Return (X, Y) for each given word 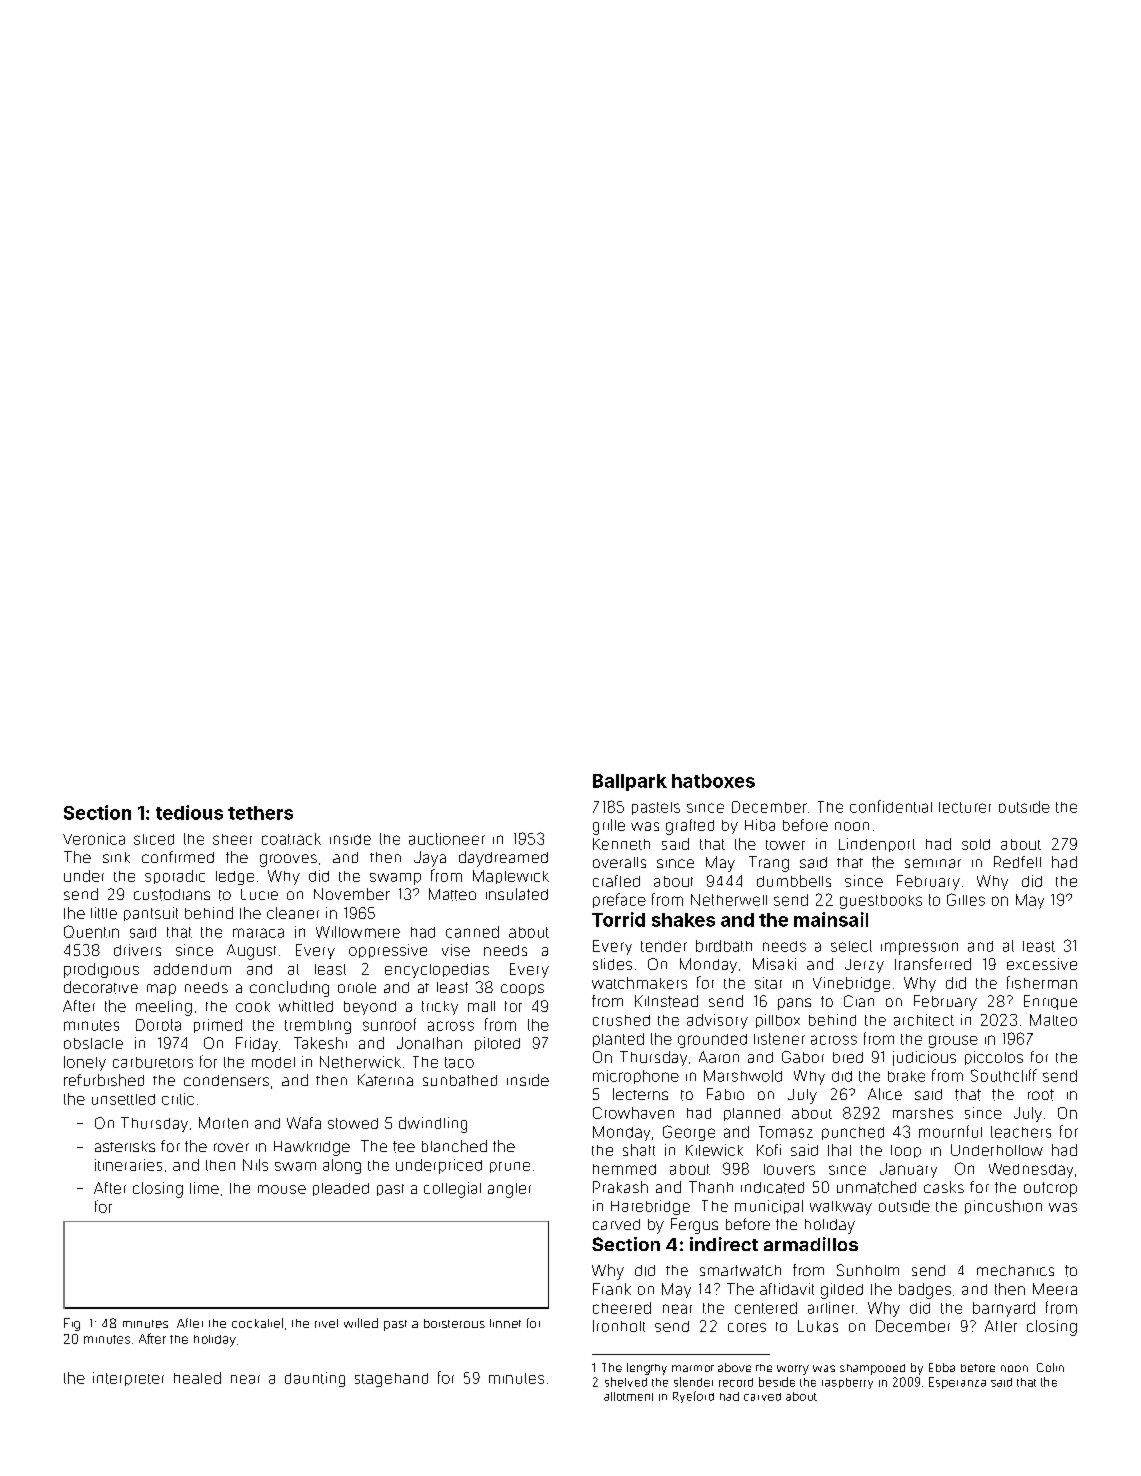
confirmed (178, 857)
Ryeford (693, 1397)
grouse (953, 1041)
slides (612, 964)
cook (253, 1006)
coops (522, 990)
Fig (72, 1324)
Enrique (1050, 1002)
